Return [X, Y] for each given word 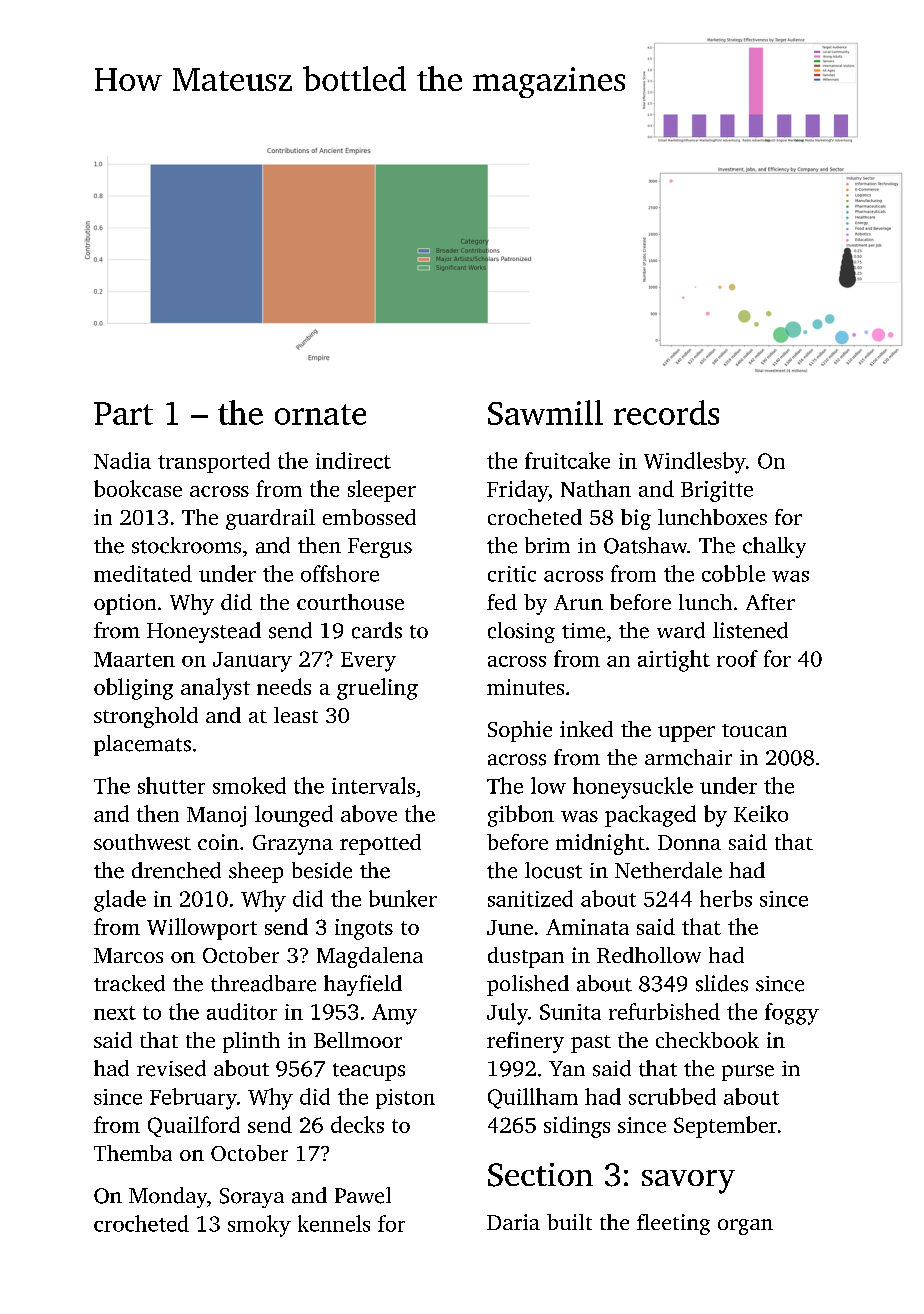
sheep [256, 872]
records [666, 412]
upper [686, 734]
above [369, 813]
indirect [353, 460]
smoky [259, 1226]
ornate [320, 414]
